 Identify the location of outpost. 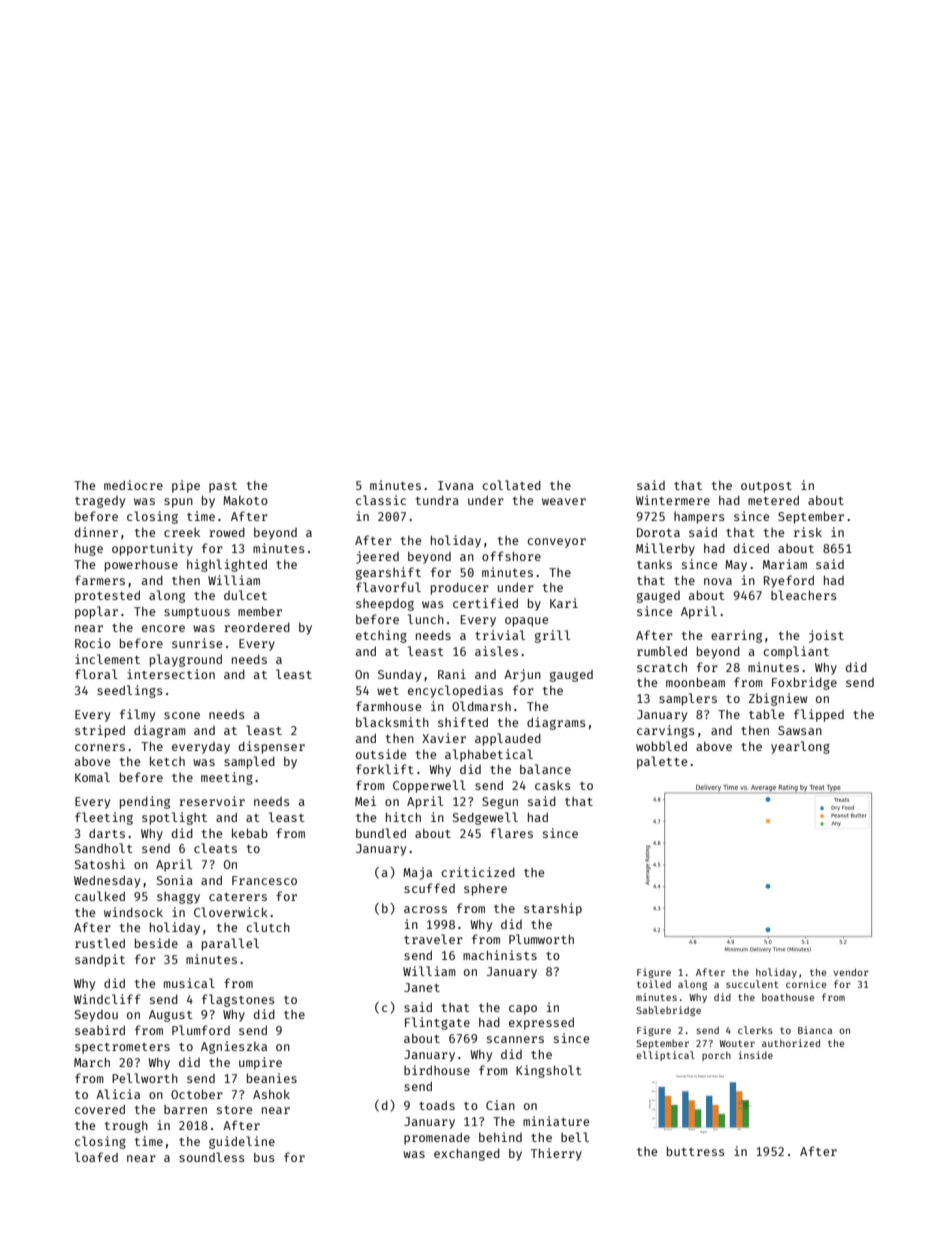
(766, 487).
